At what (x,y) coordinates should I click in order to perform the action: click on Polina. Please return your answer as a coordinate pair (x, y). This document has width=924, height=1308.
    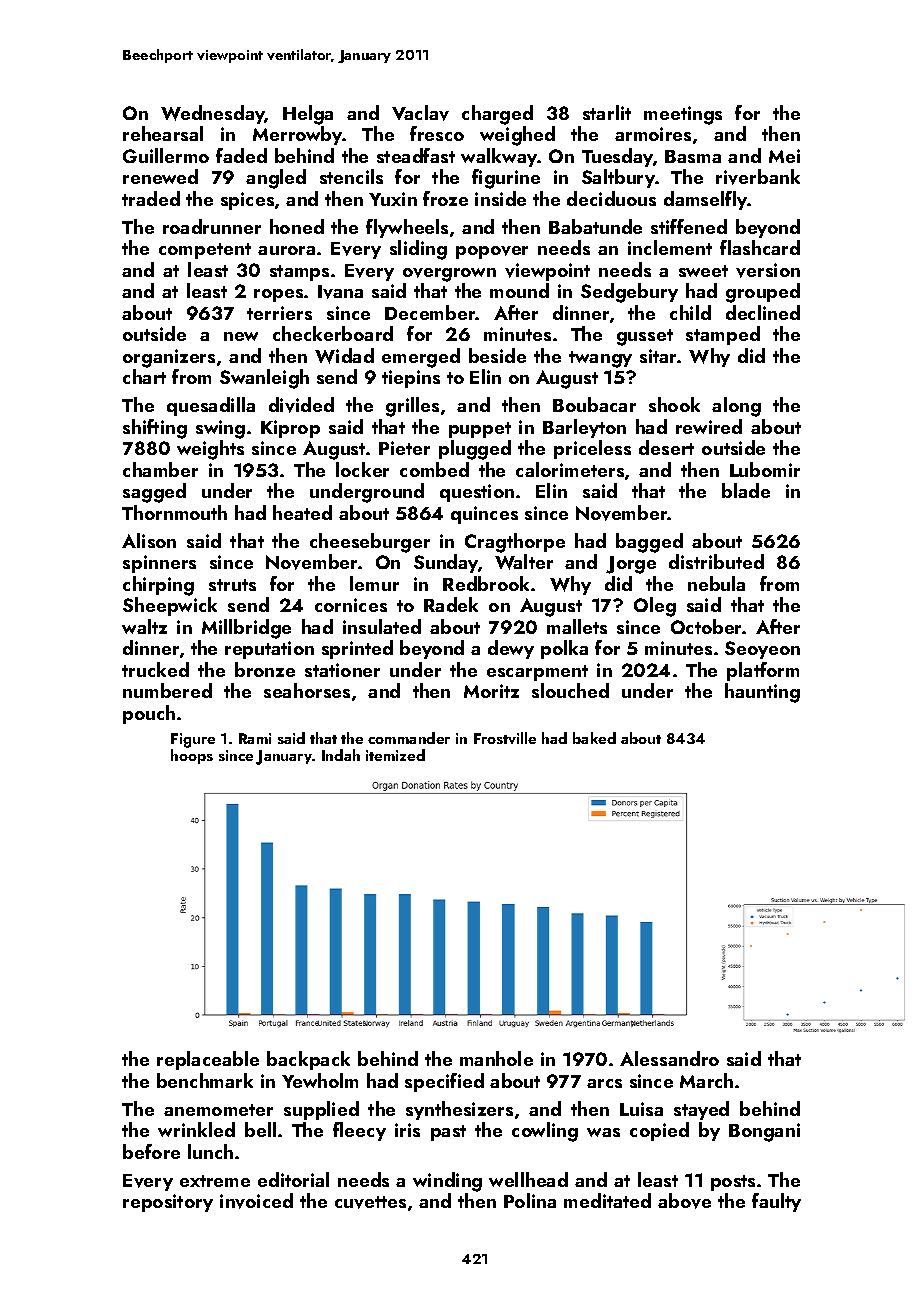
    Looking at the image, I should click on (530, 1200).
